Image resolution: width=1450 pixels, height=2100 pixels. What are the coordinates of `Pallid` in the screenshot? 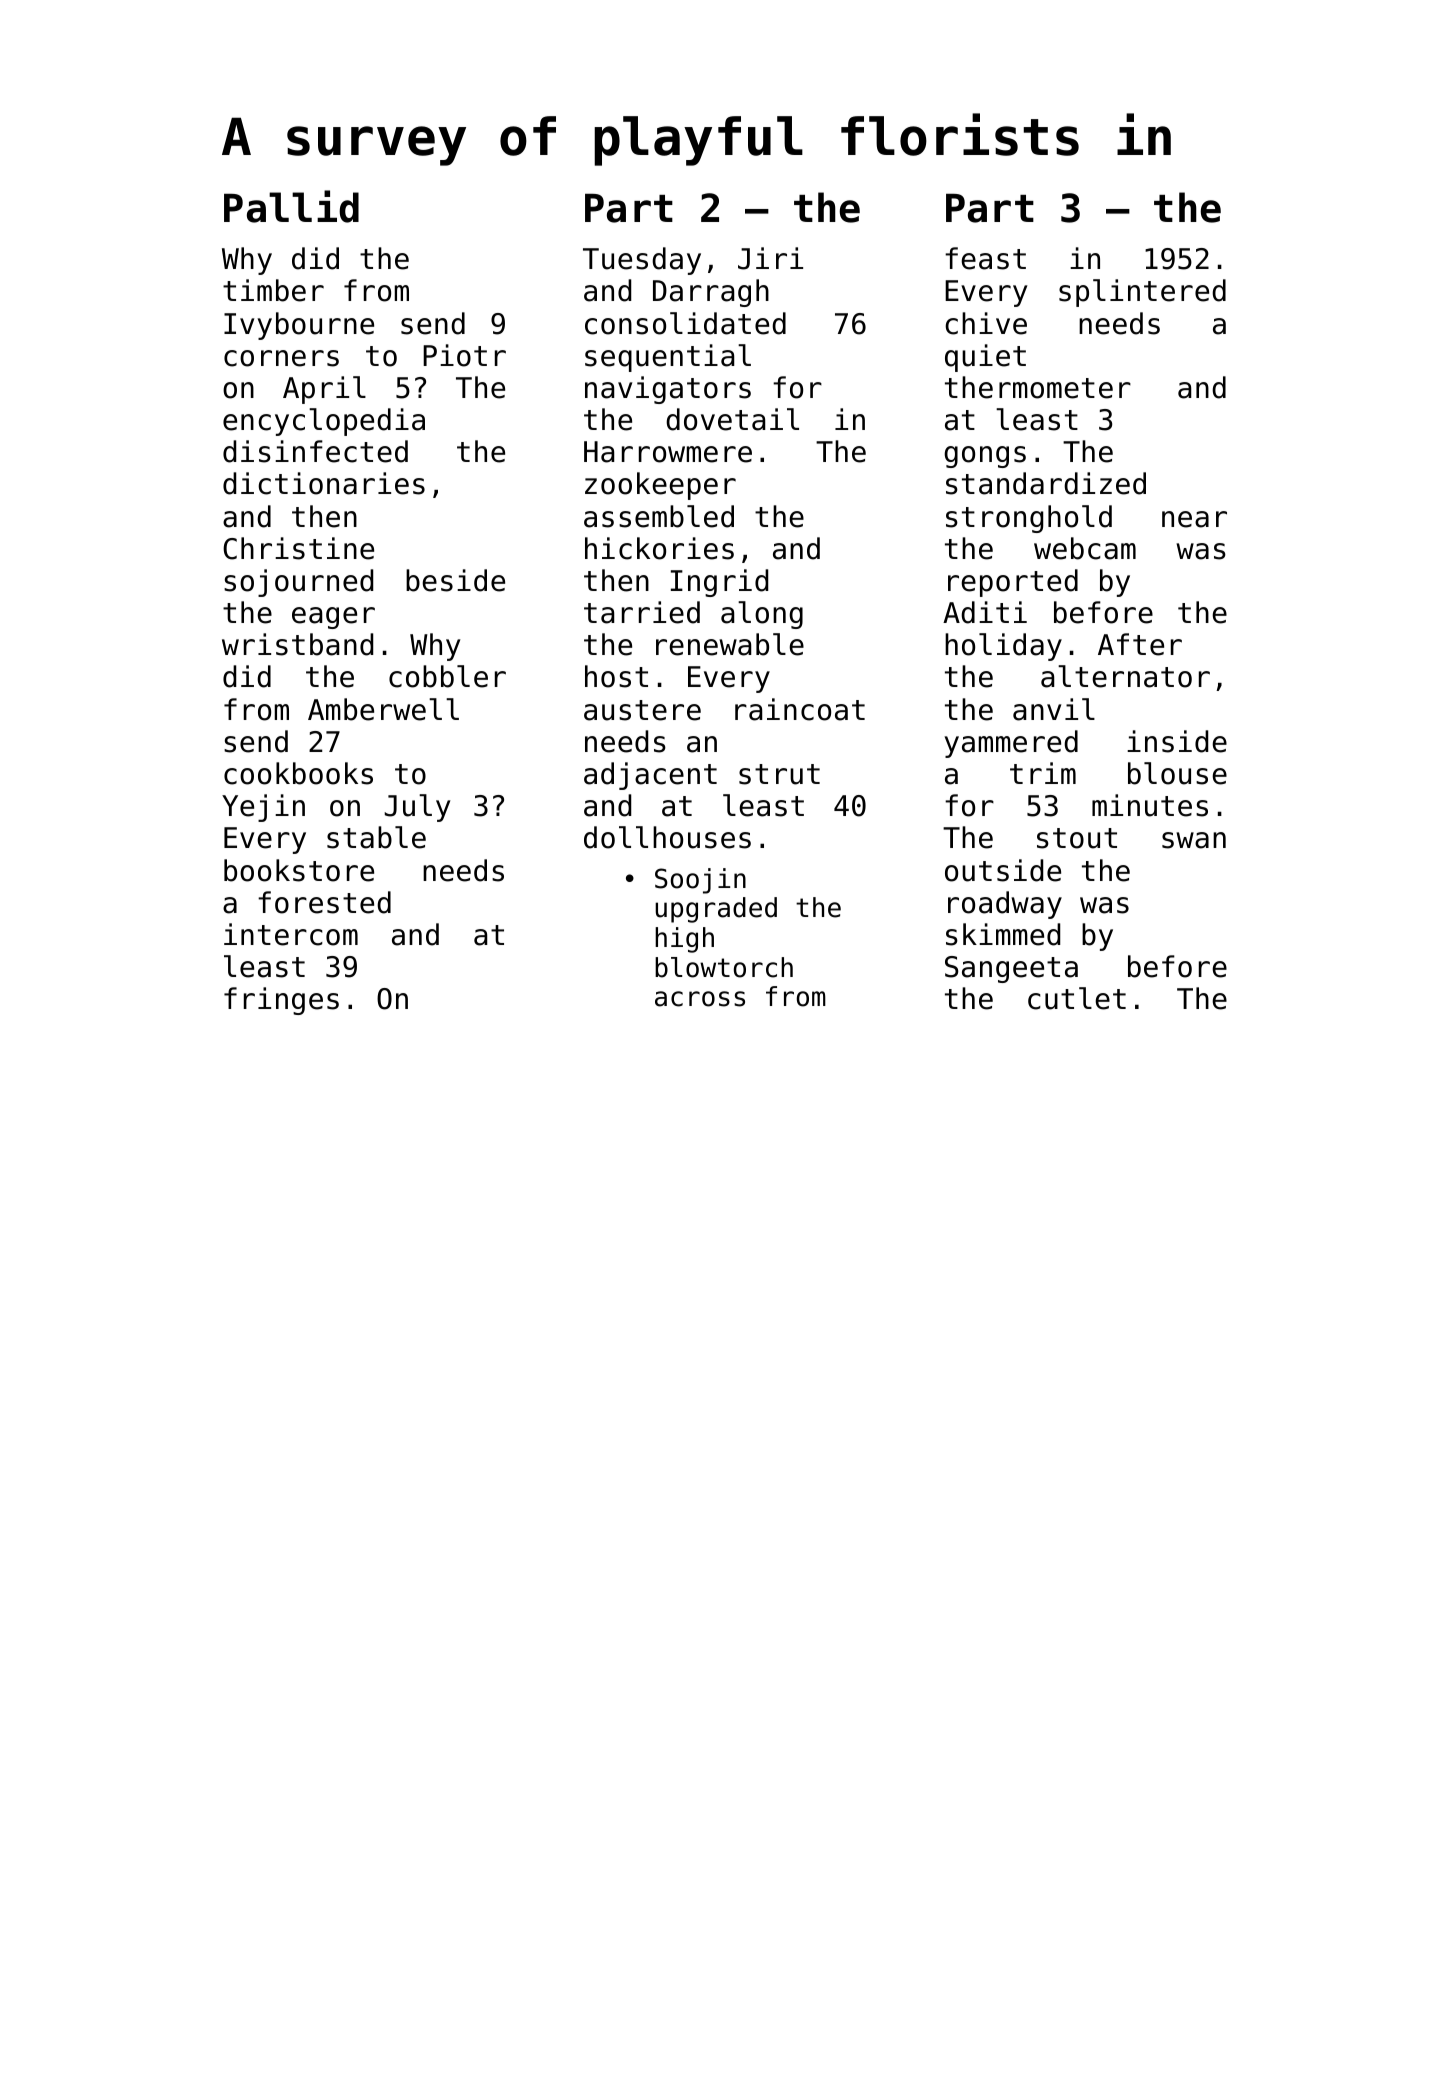 It's located at (291, 206).
